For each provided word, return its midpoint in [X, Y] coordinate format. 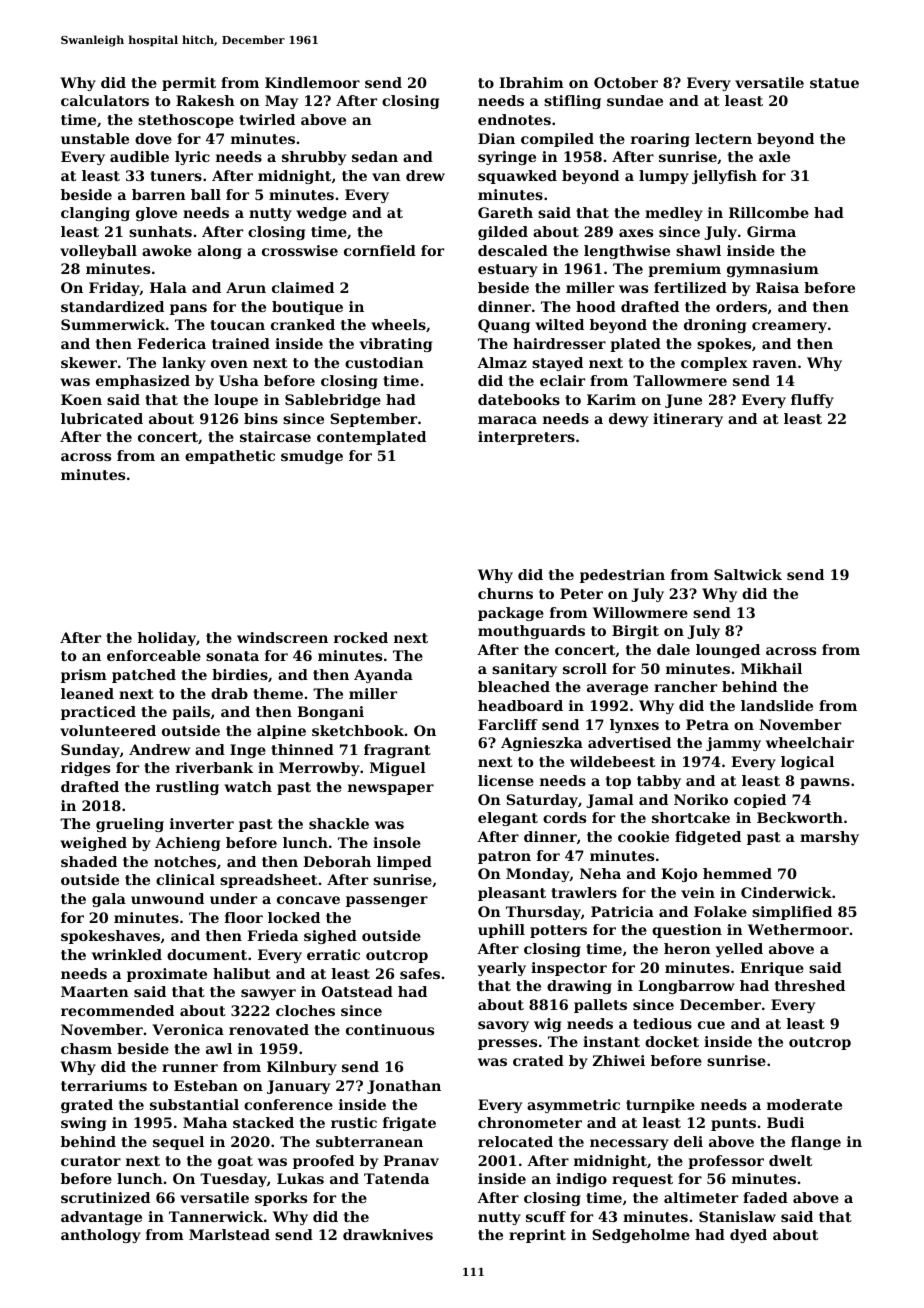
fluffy [812, 401]
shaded [89, 861]
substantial [194, 1104]
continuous [390, 1029]
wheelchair [810, 742]
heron [687, 948]
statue [834, 83]
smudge [312, 457]
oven [229, 364]
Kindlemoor [312, 82]
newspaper [391, 789]
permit [189, 84]
